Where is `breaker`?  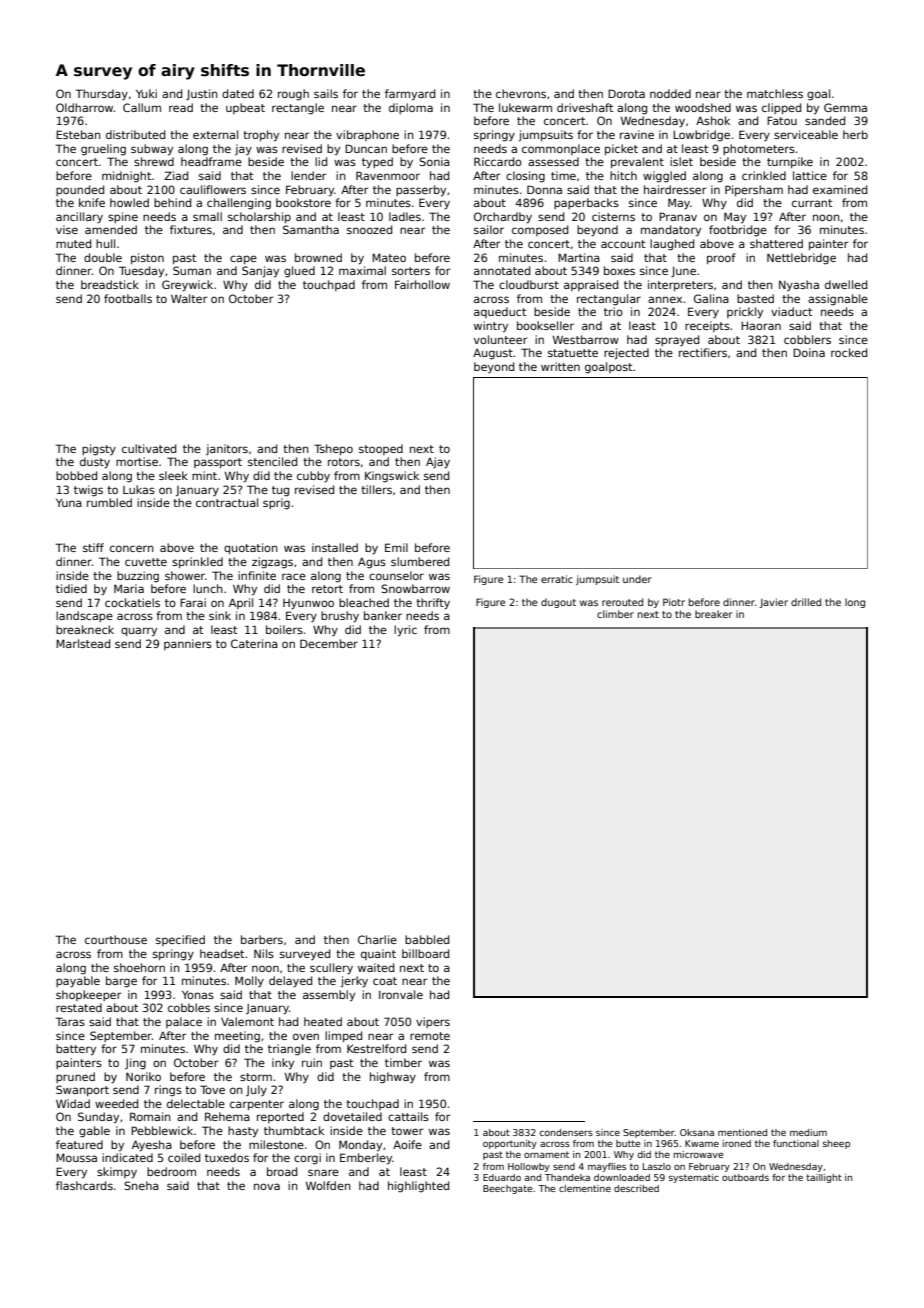
breaker is located at coordinates (714, 614).
